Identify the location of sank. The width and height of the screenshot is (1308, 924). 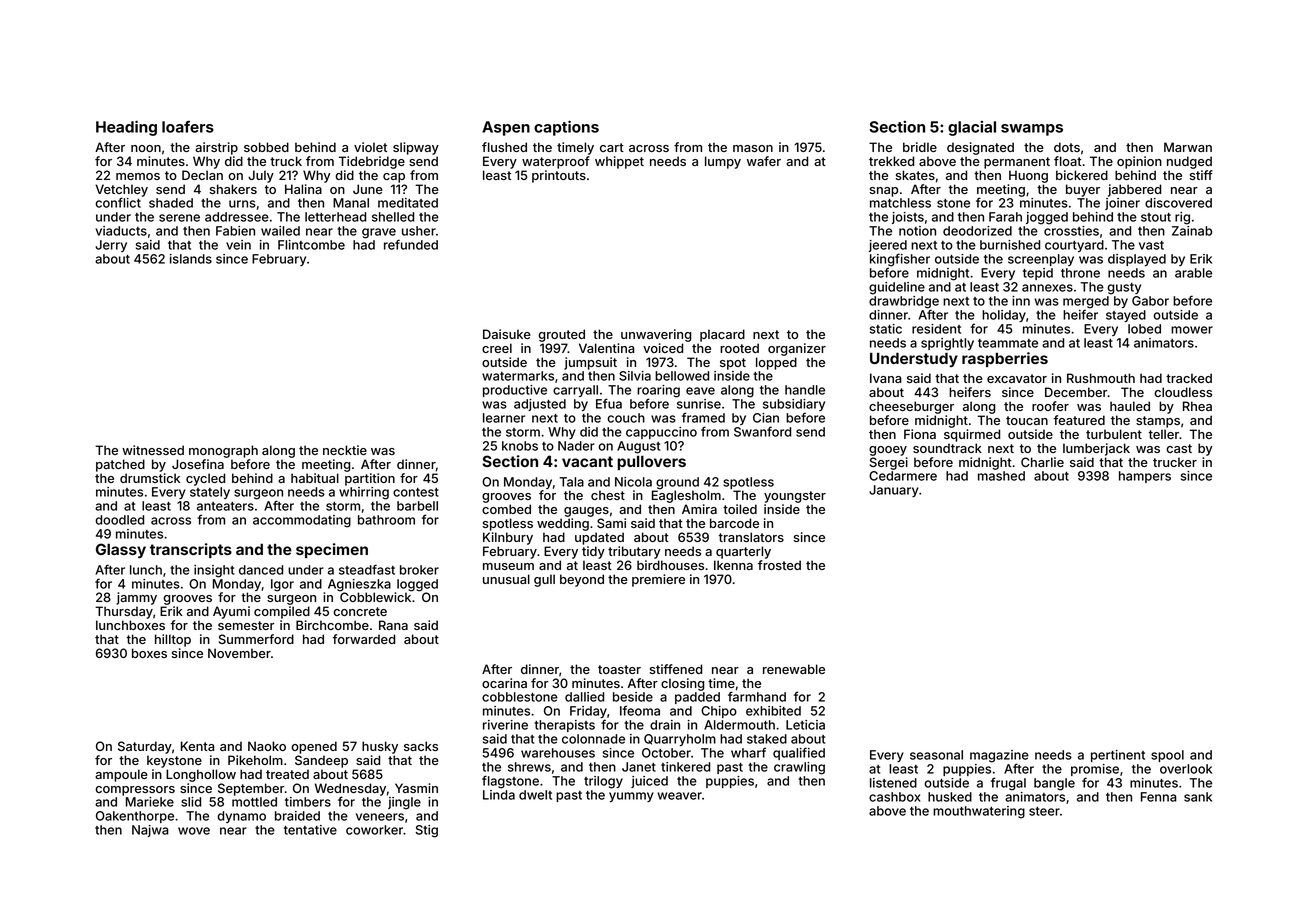
(1198, 797).
